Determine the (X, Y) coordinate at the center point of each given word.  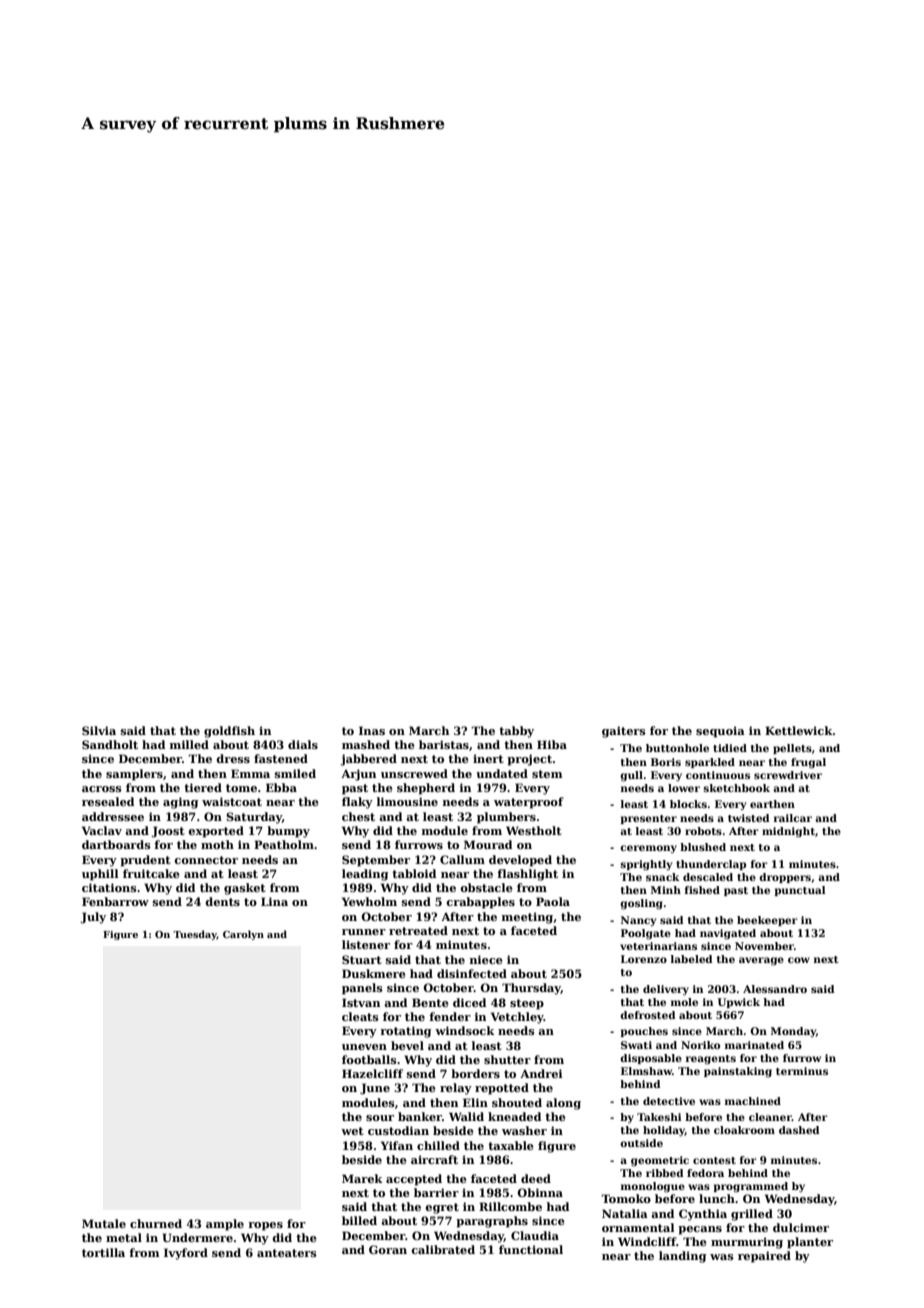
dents (222, 901)
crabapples (480, 903)
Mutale (104, 1223)
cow (799, 960)
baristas (444, 744)
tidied (730, 748)
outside (641, 1143)
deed (536, 1178)
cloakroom (744, 1130)
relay (456, 1089)
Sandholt (110, 744)
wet (352, 1131)
